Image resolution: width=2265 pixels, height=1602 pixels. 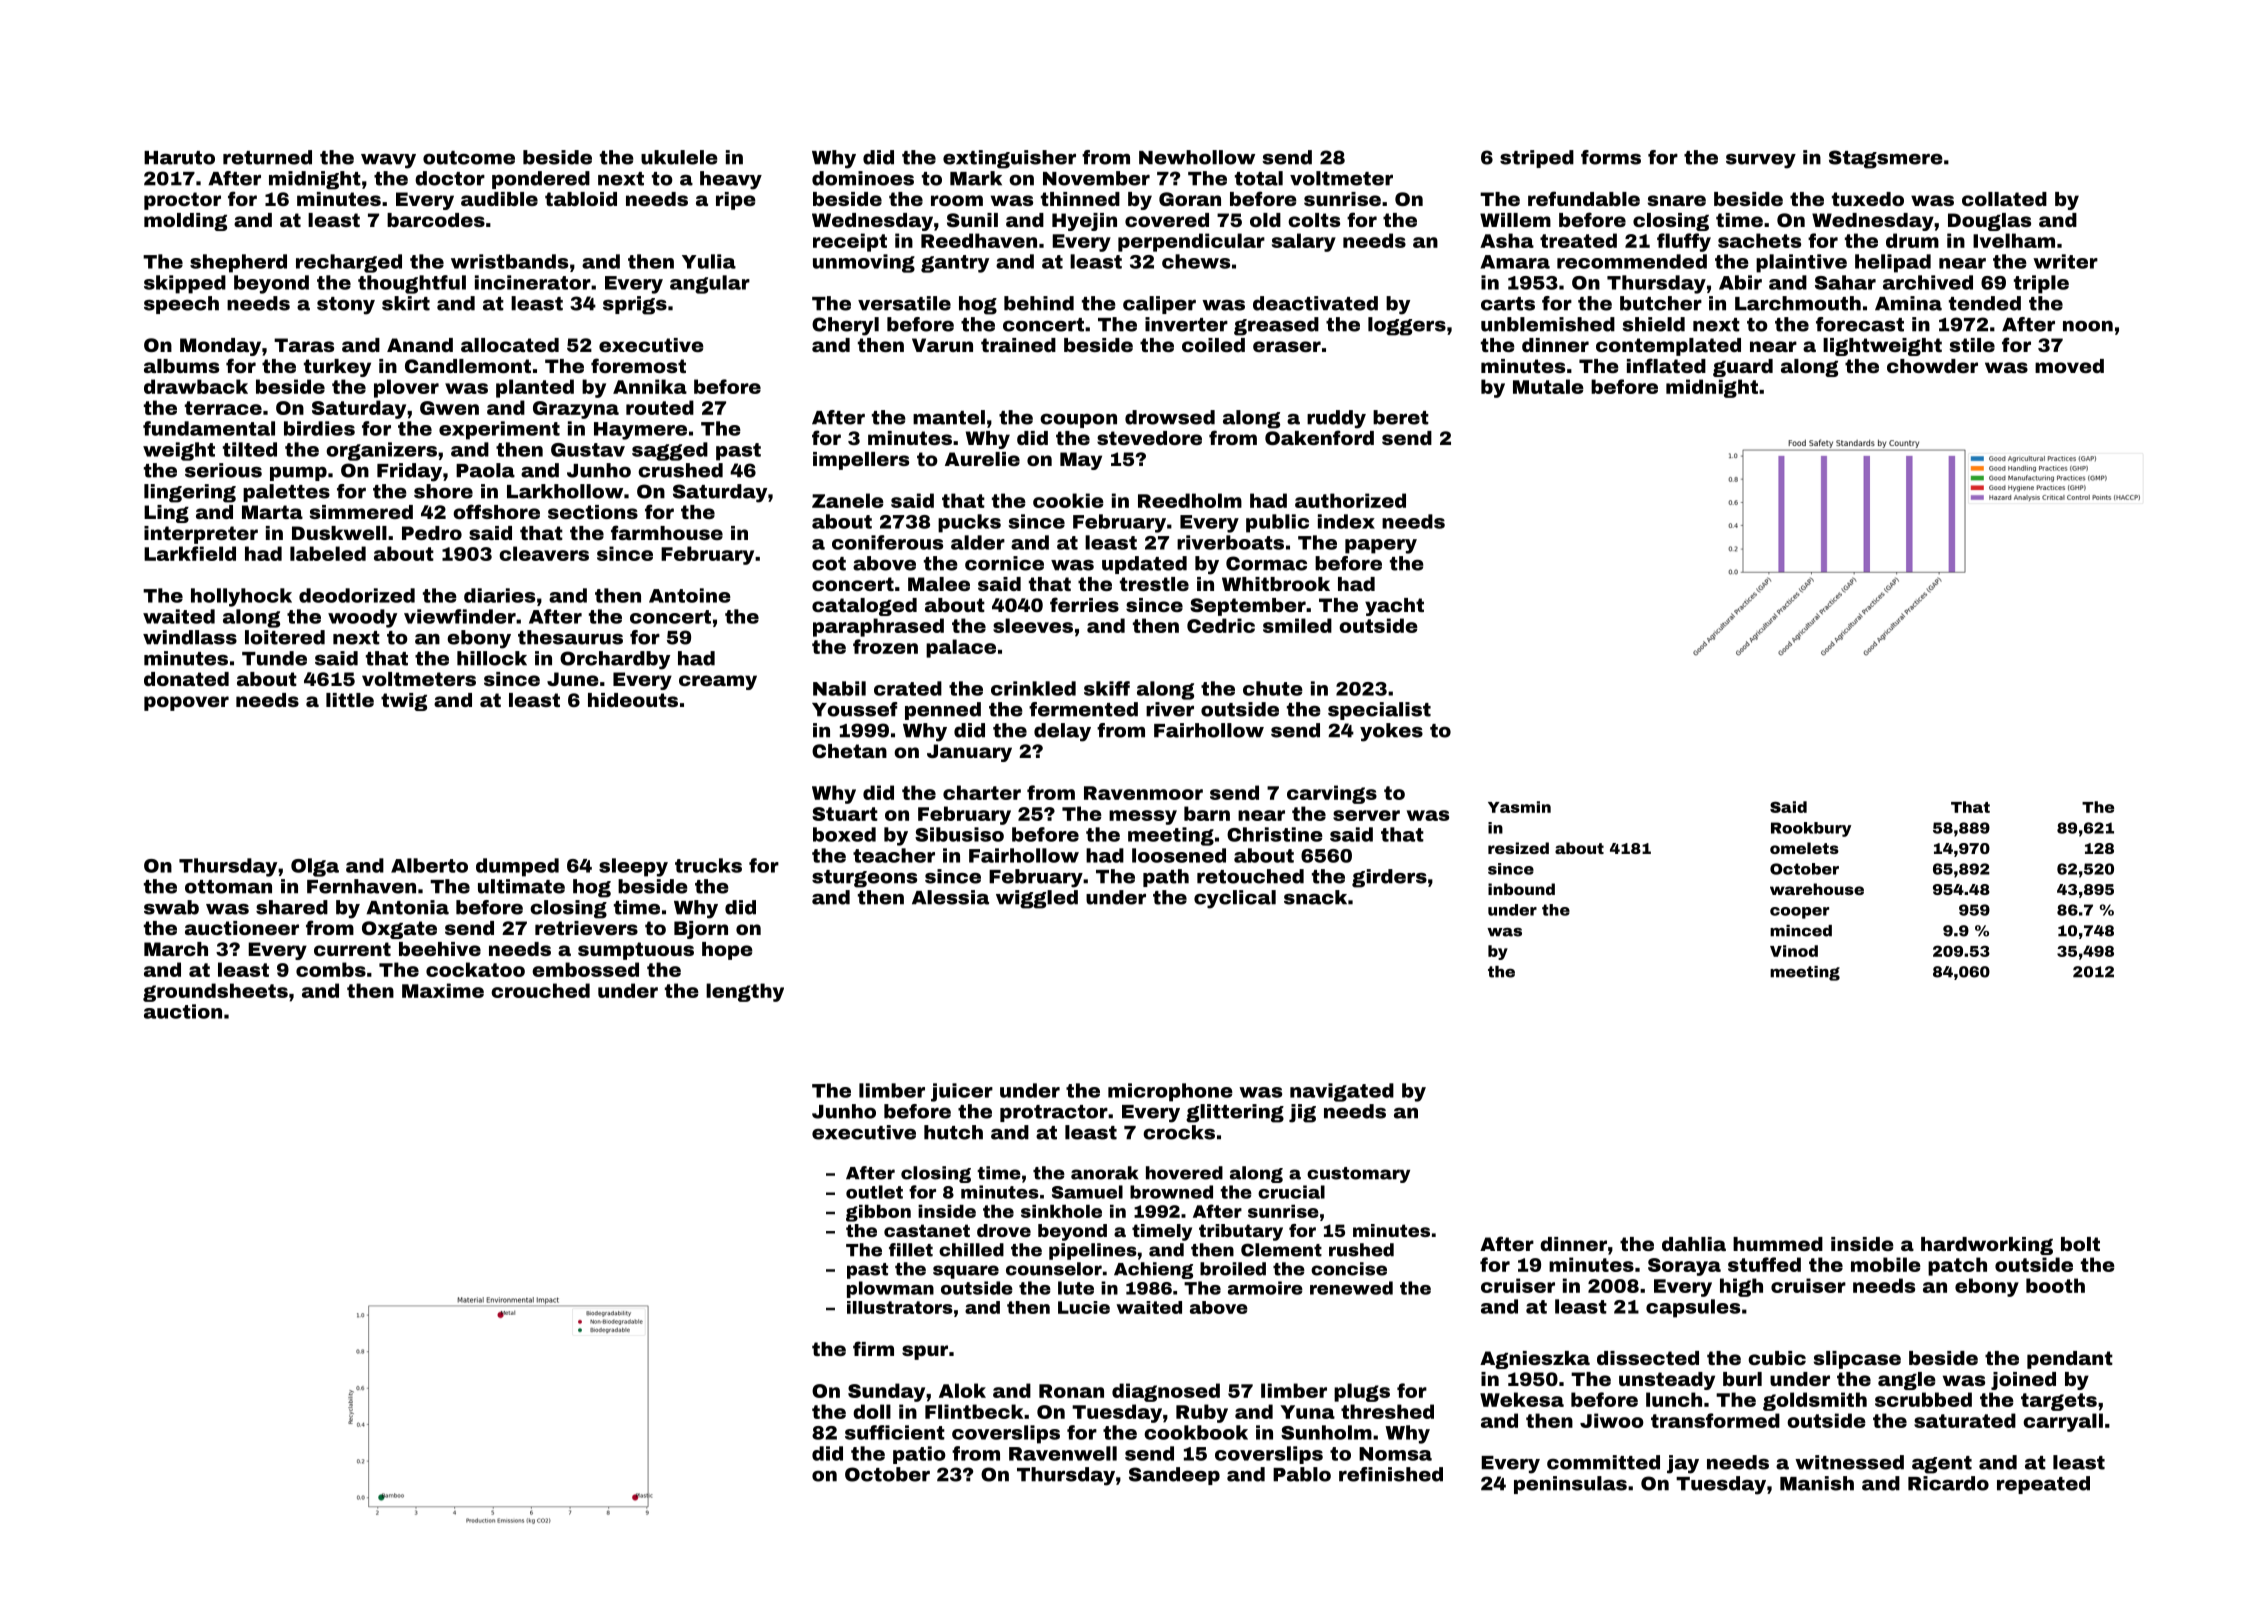 What do you see at coordinates (1677, 200) in the document?
I see `snare` at bounding box center [1677, 200].
